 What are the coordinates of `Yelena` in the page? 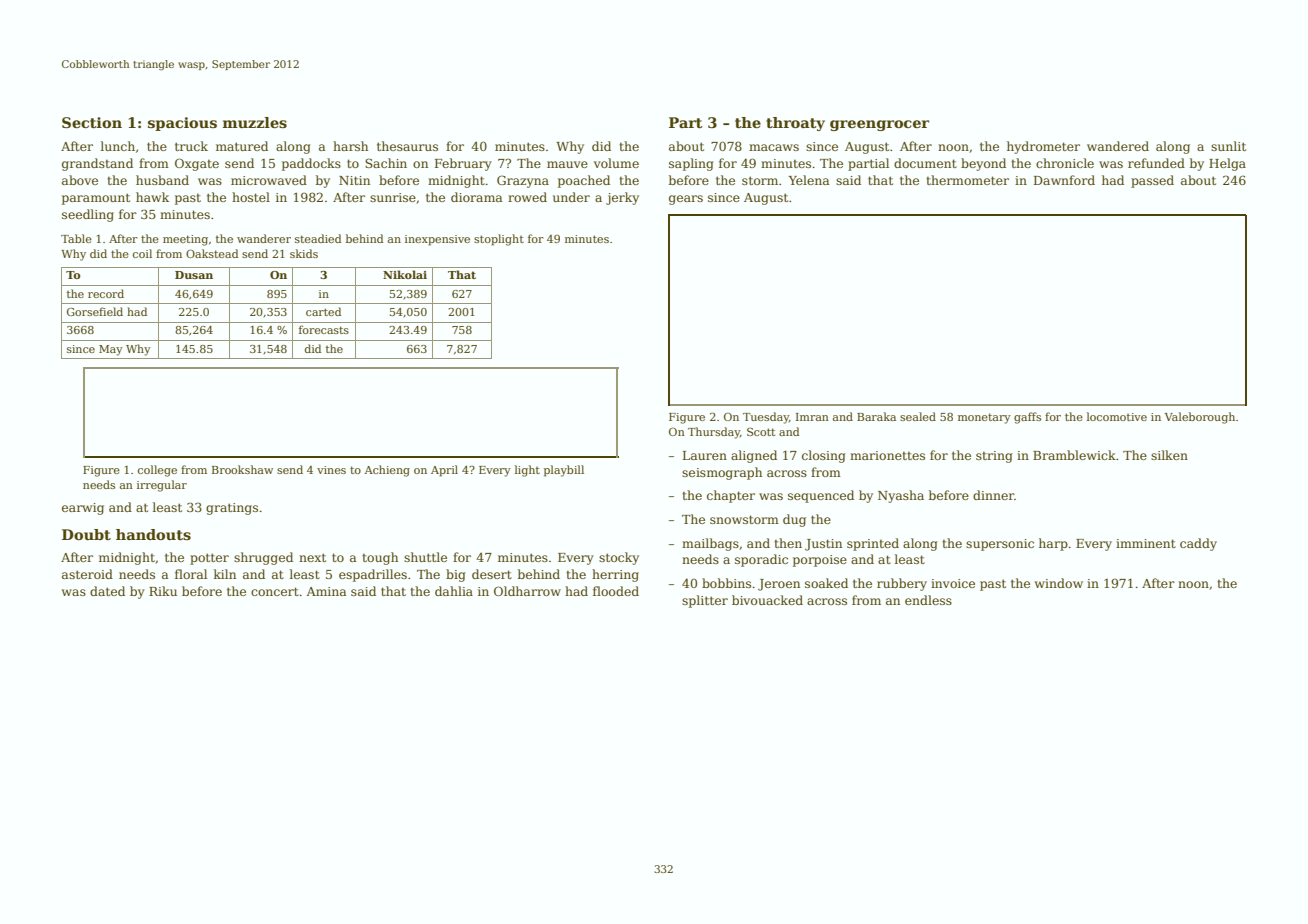 It's located at (809, 180).
